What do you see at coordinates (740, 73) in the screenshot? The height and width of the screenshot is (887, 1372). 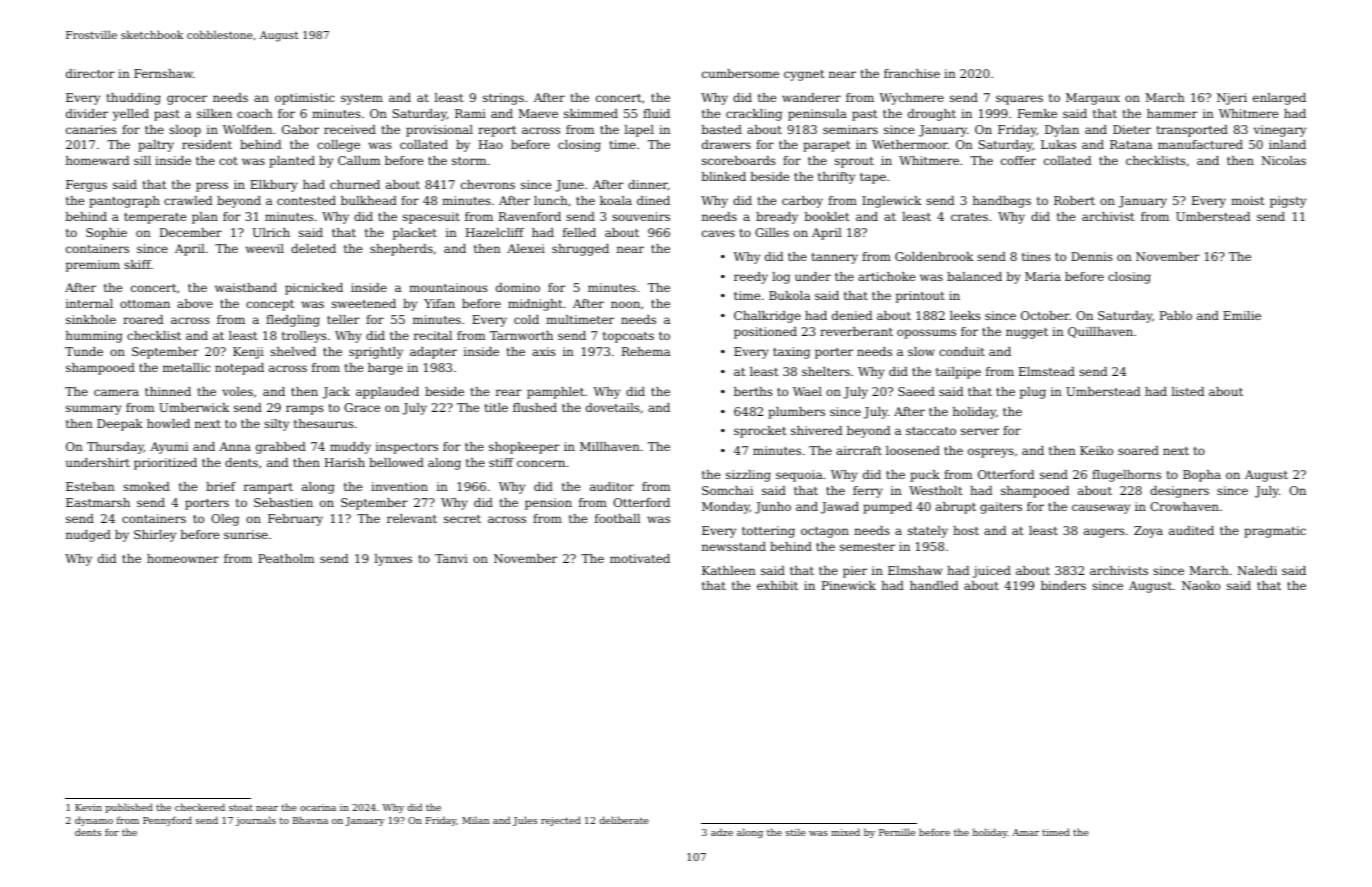 I see `cumbersome` at bounding box center [740, 73].
